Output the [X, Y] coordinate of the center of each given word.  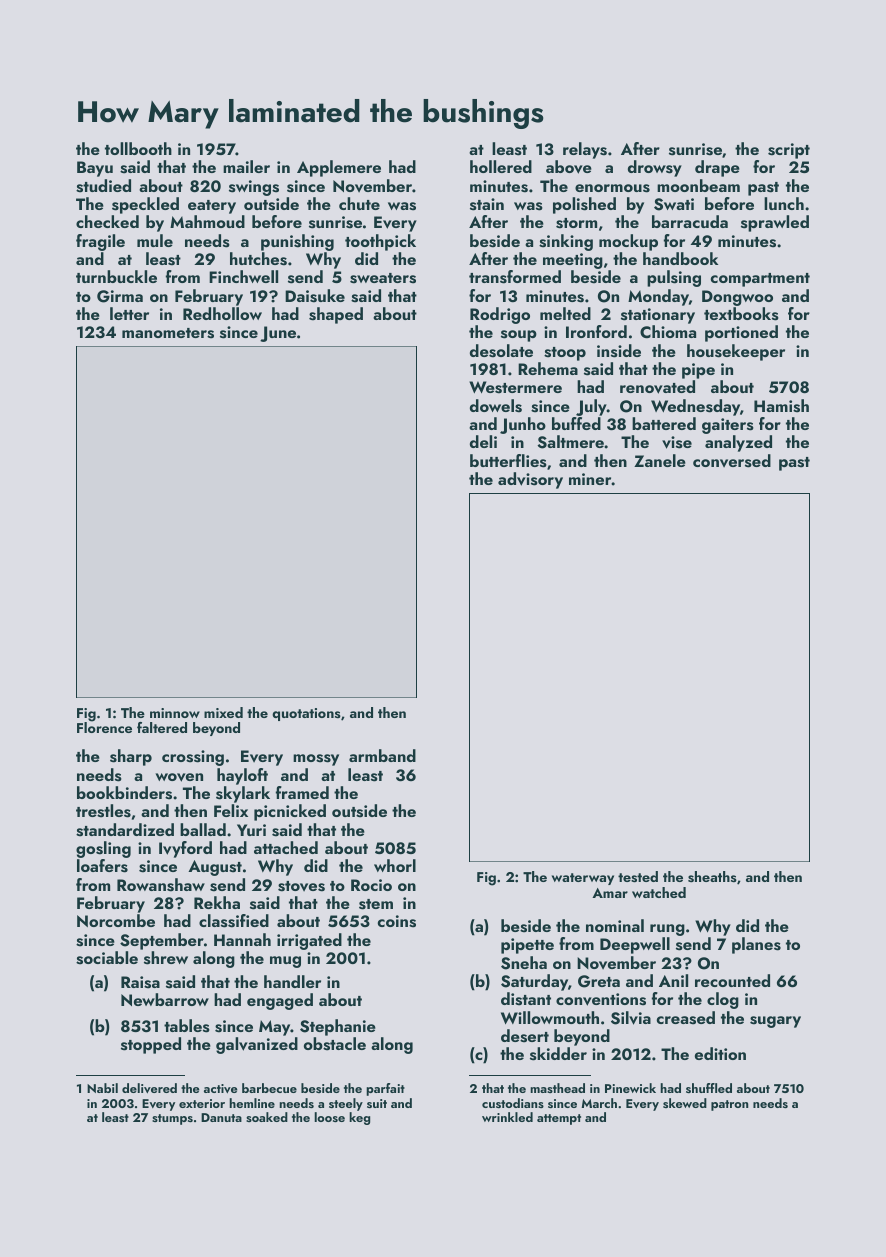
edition [720, 1053]
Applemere [339, 168]
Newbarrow [165, 999]
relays [585, 150]
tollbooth [138, 148]
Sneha [524, 963]
